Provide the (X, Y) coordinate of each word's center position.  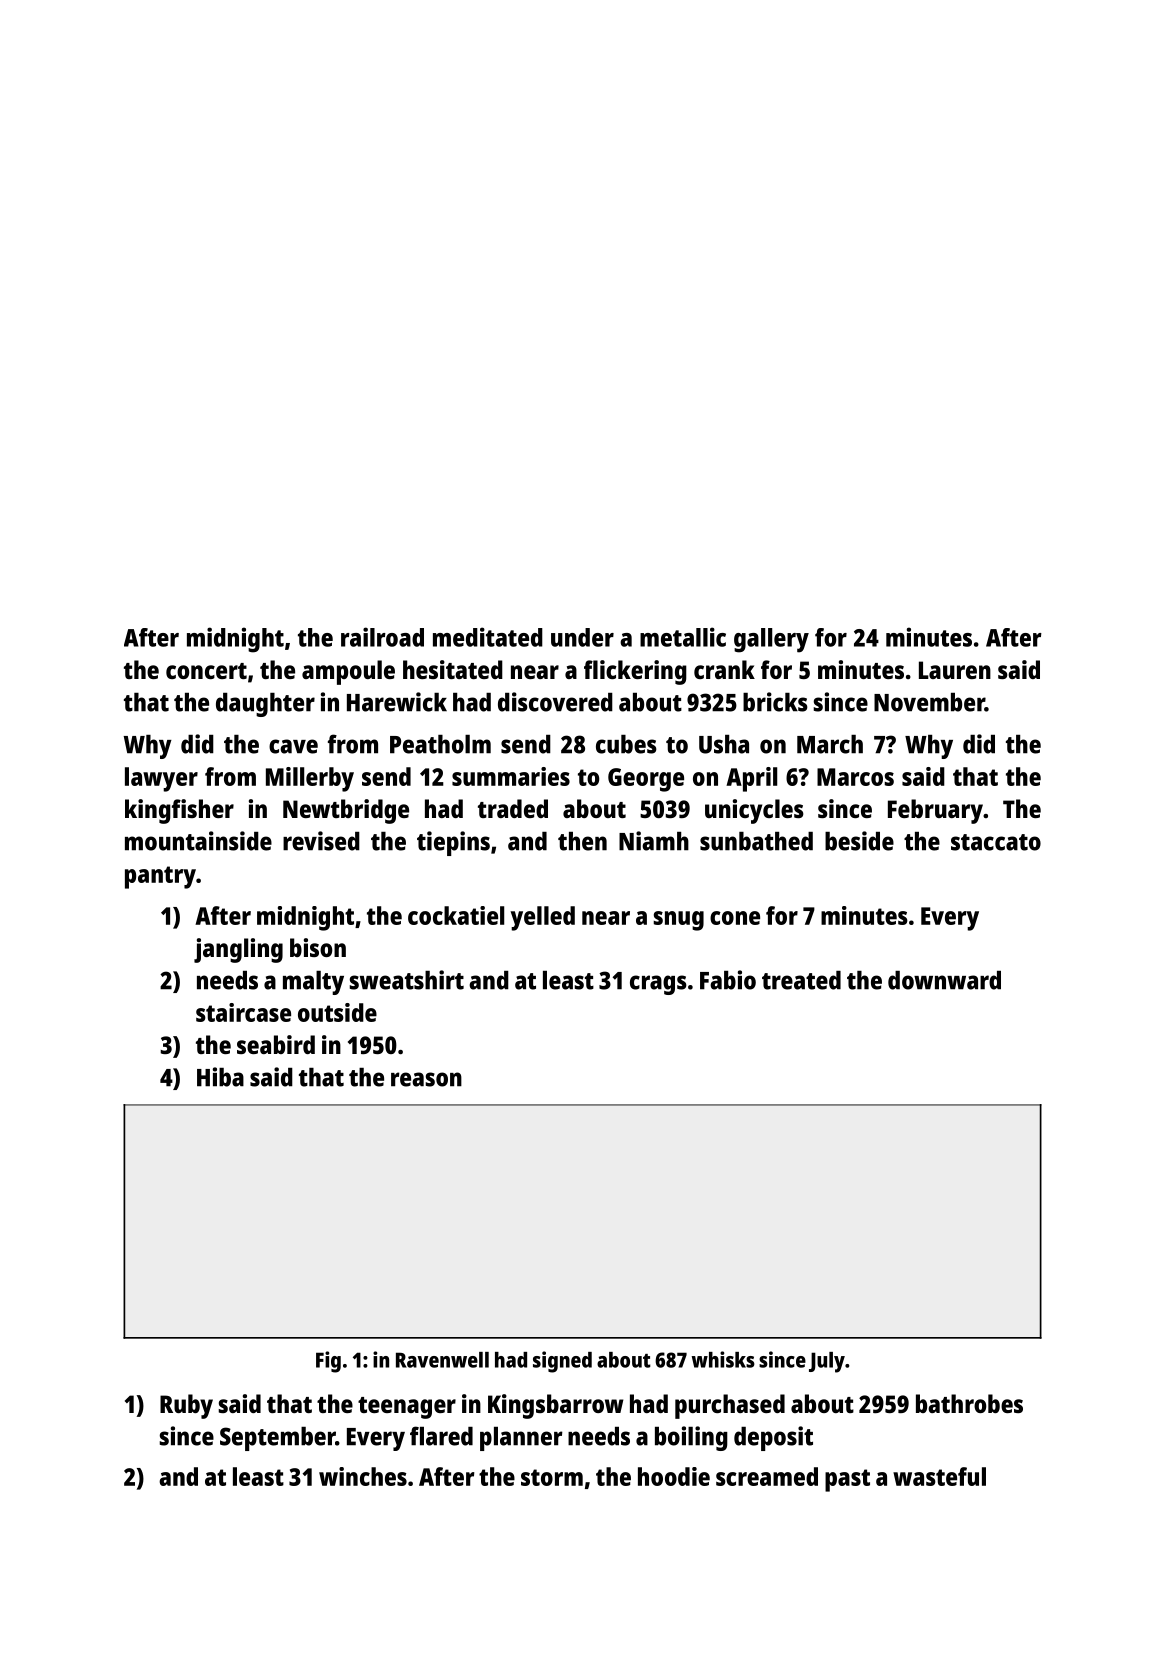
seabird (276, 1044)
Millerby (310, 779)
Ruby (186, 1406)
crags (658, 985)
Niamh (654, 841)
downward (944, 980)
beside (859, 841)
